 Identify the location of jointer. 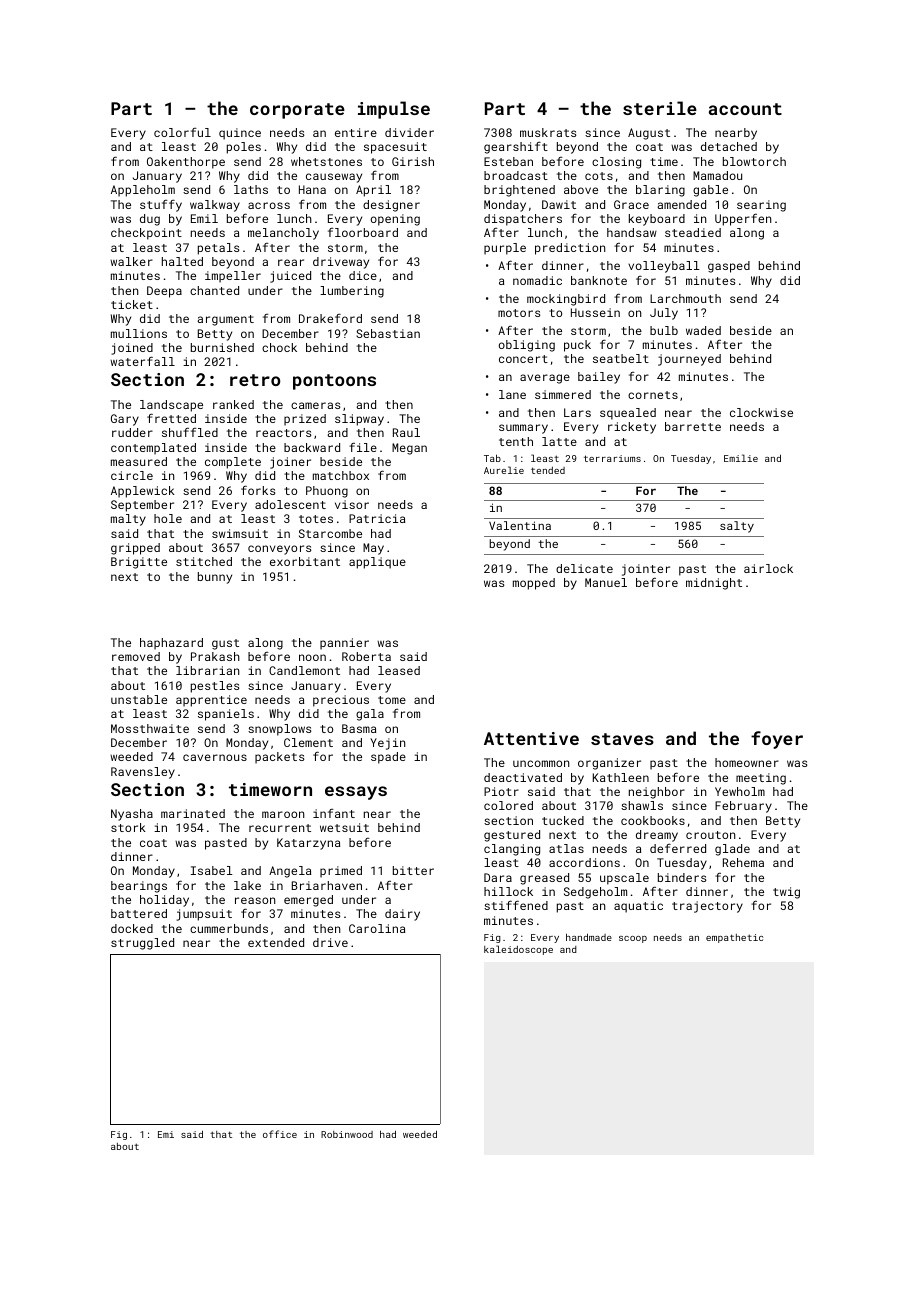
(646, 570).
